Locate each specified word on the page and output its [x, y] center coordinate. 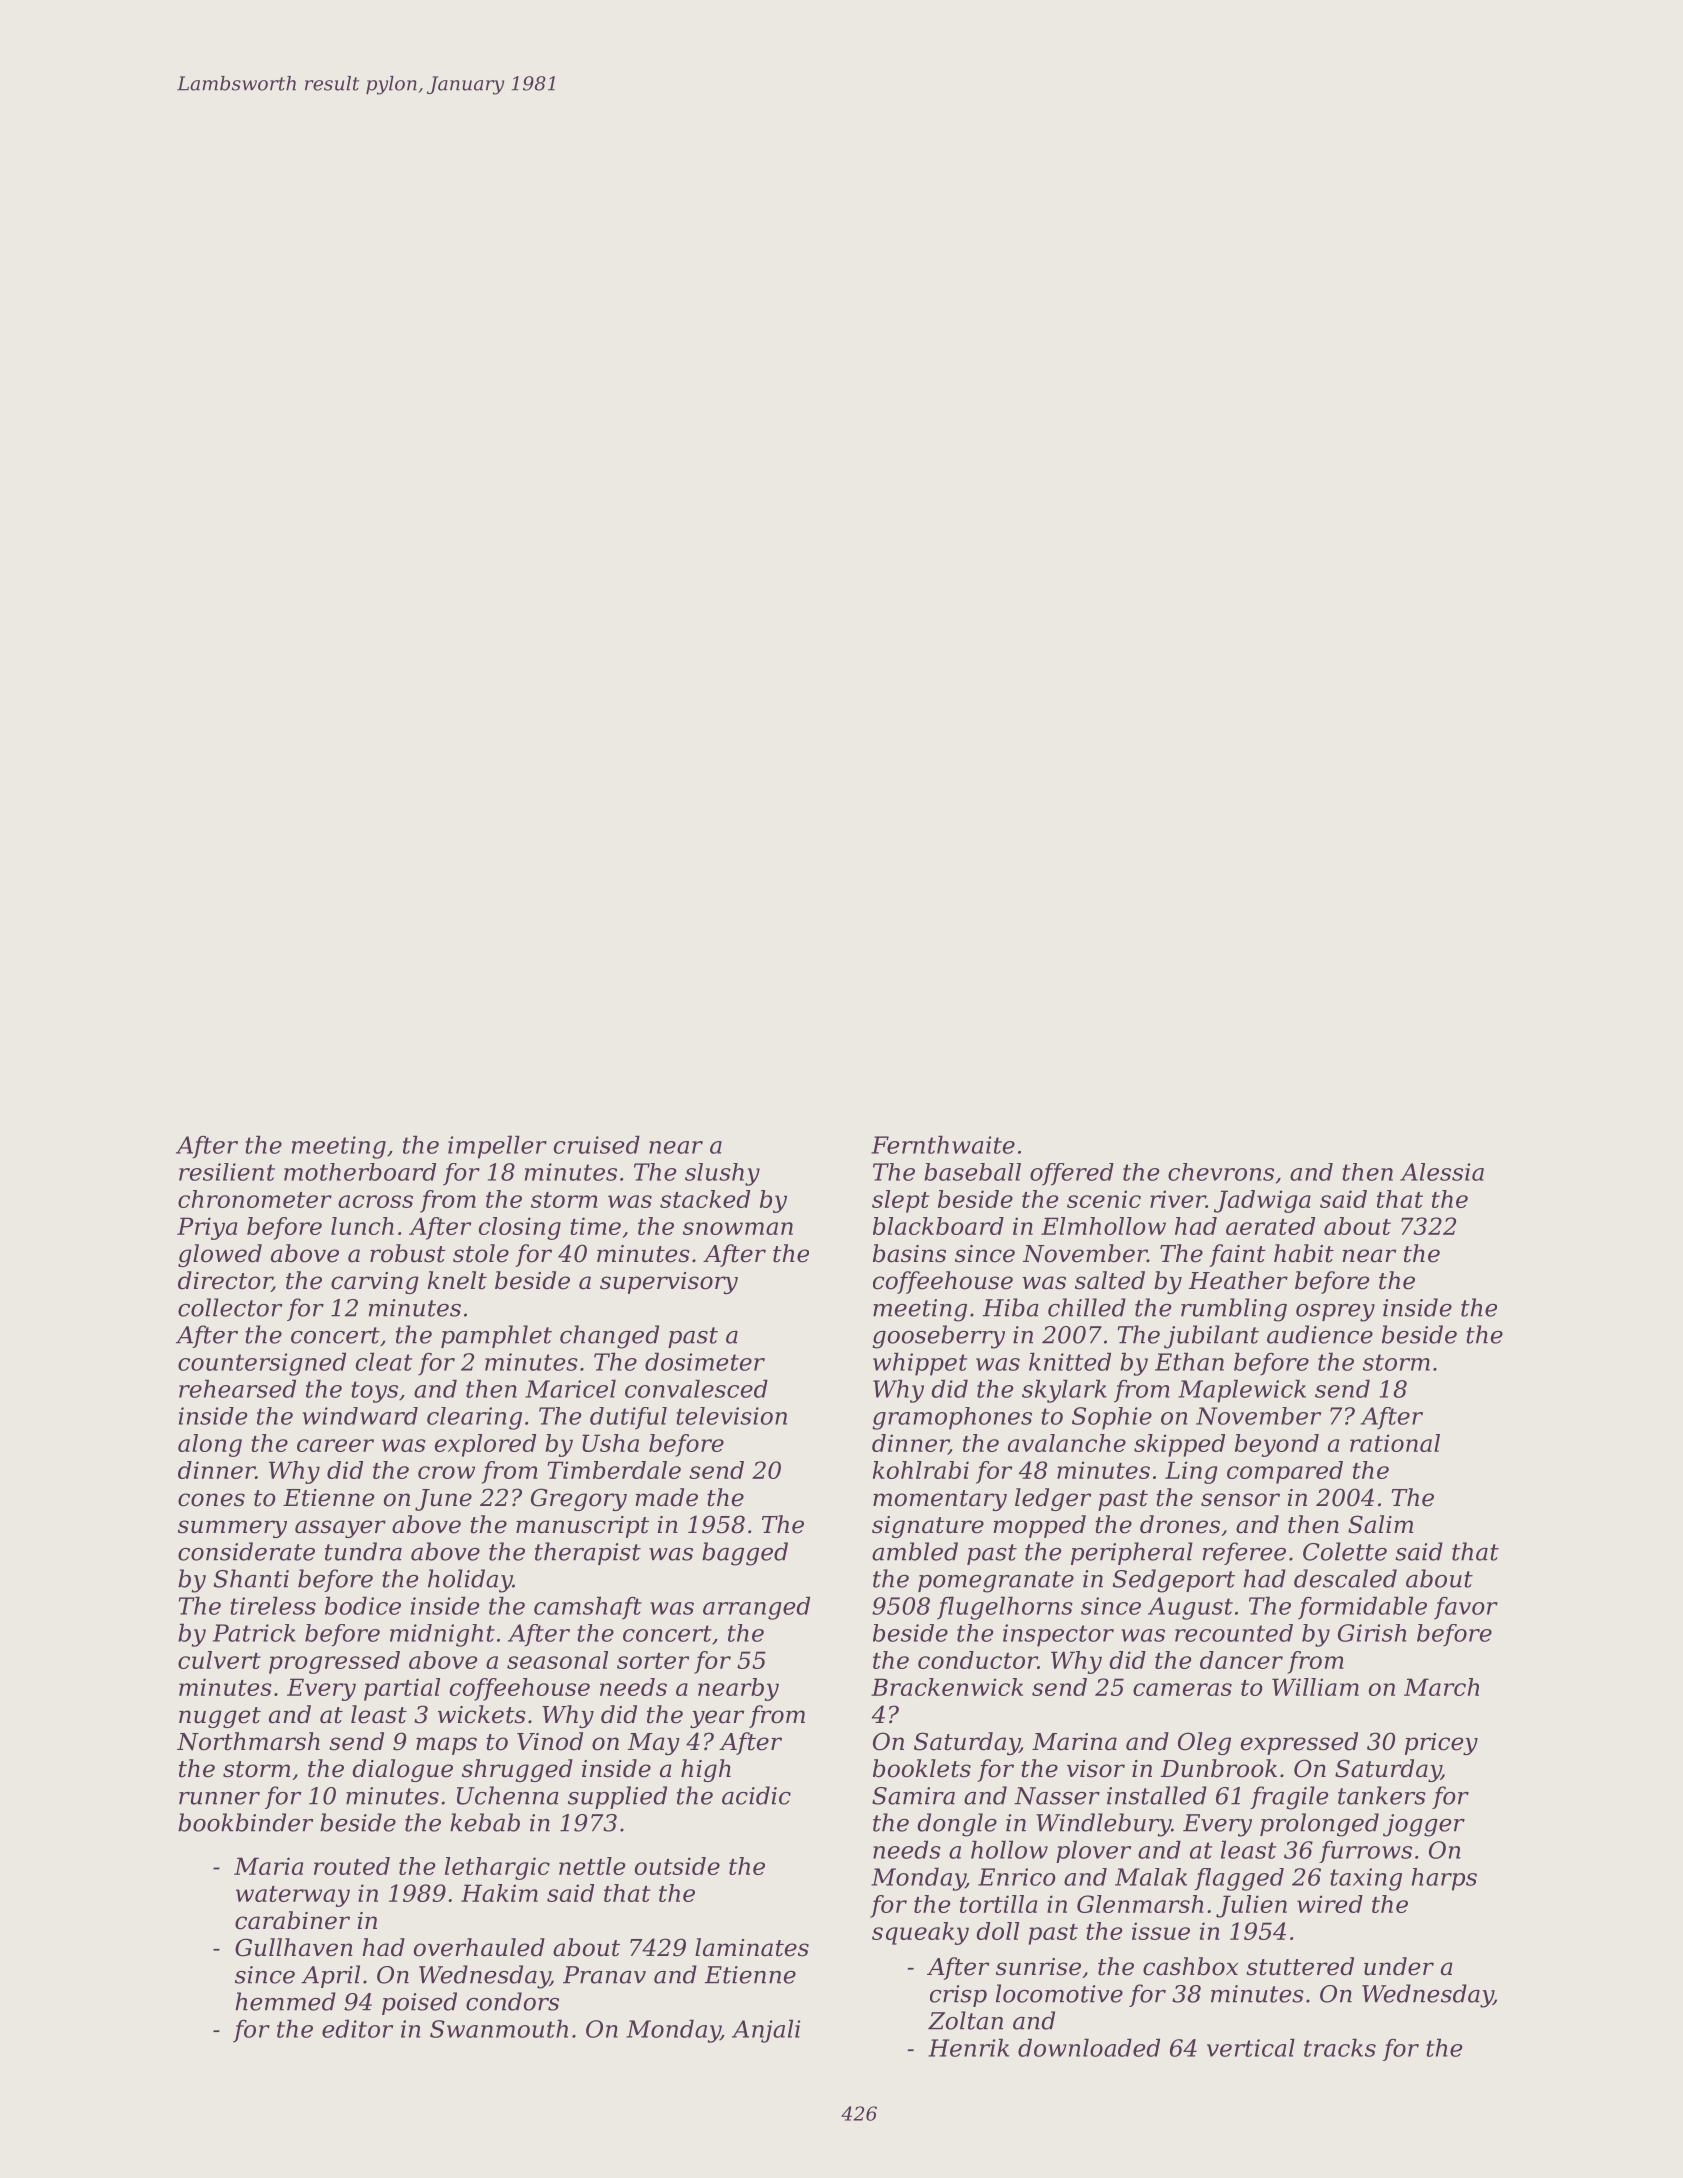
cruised [597, 1144]
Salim [1380, 1524]
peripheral [1132, 1553]
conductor [978, 1660]
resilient [227, 1172]
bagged [745, 1554]
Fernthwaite [943, 1144]
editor [357, 2028]
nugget [220, 1717]
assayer [340, 1529]
